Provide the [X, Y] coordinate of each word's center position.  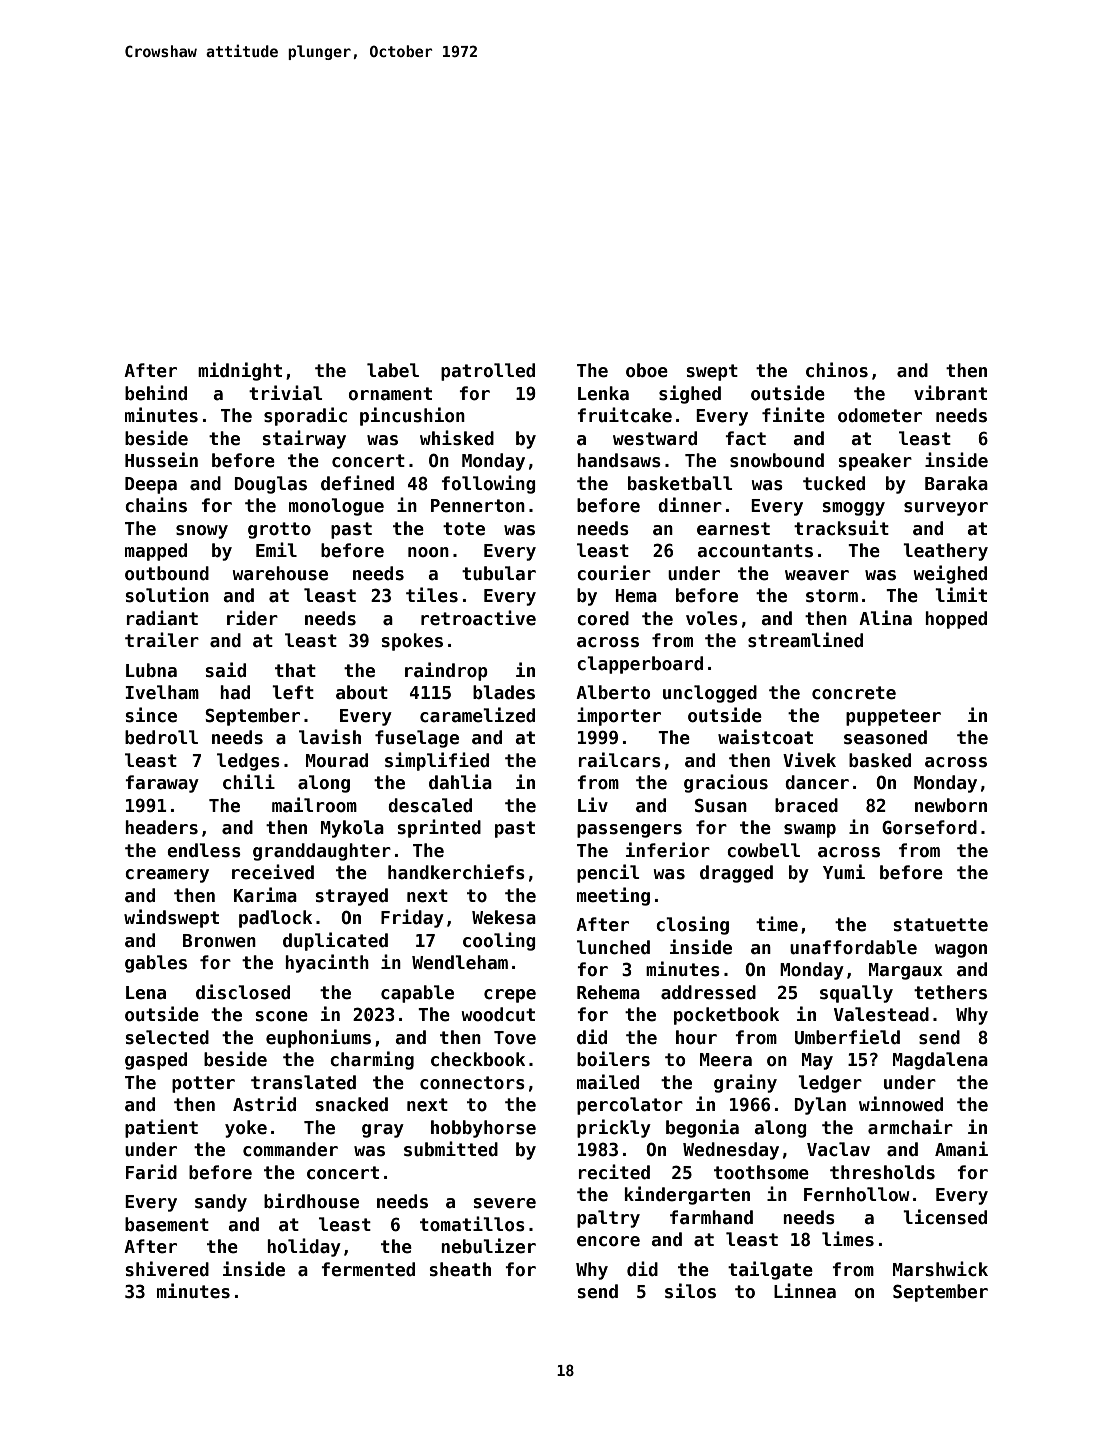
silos [690, 1291]
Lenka [603, 393]
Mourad [337, 760]
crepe [510, 996]
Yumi [844, 872]
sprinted [439, 828]
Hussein [161, 460]
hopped [956, 620]
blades [504, 692]
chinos [837, 370]
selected [167, 1037]
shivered [167, 1269]
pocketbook [726, 1016]
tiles [432, 595]
